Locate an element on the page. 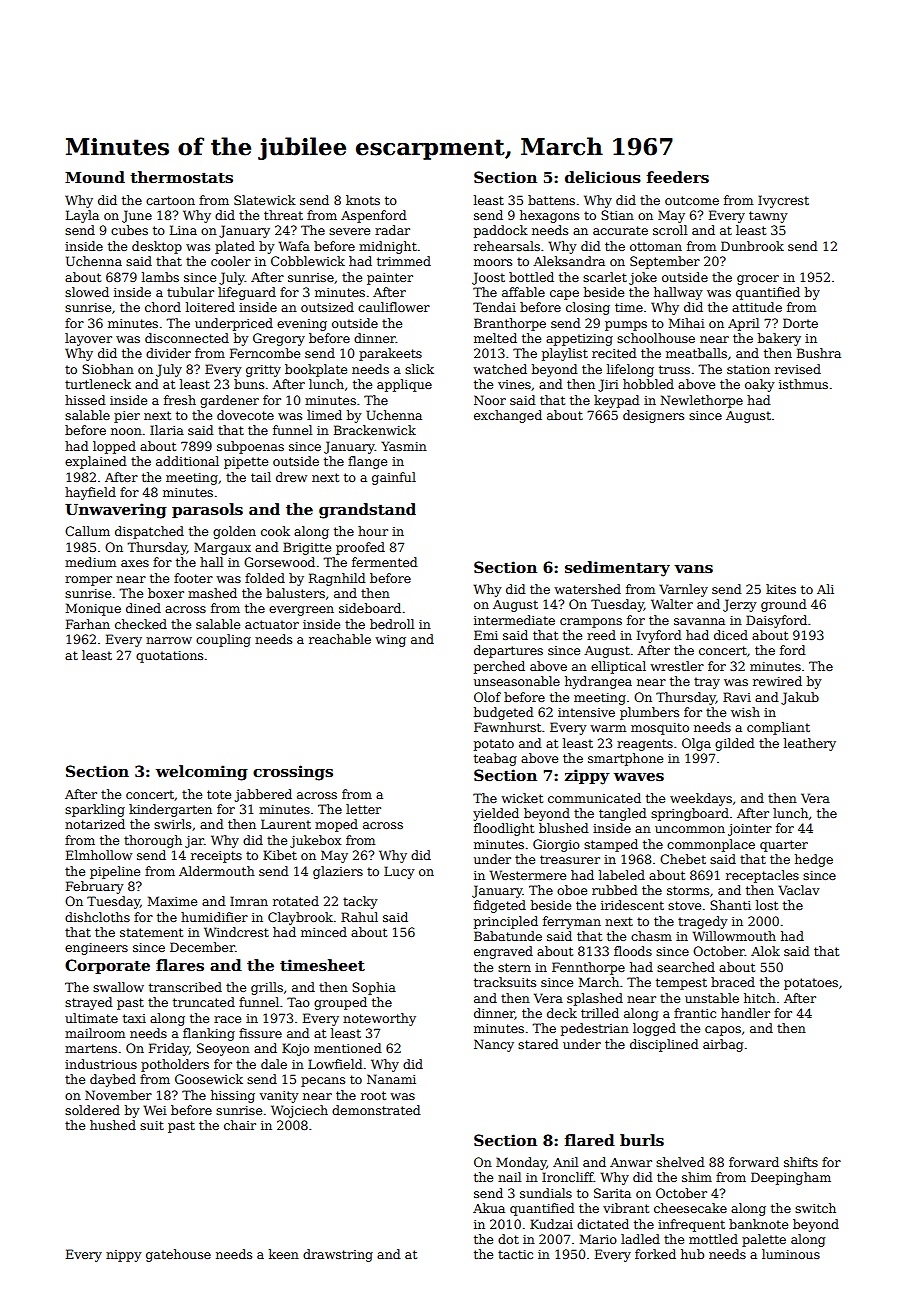 The height and width of the image is (1316, 908). meatballs is located at coordinates (696, 353).
